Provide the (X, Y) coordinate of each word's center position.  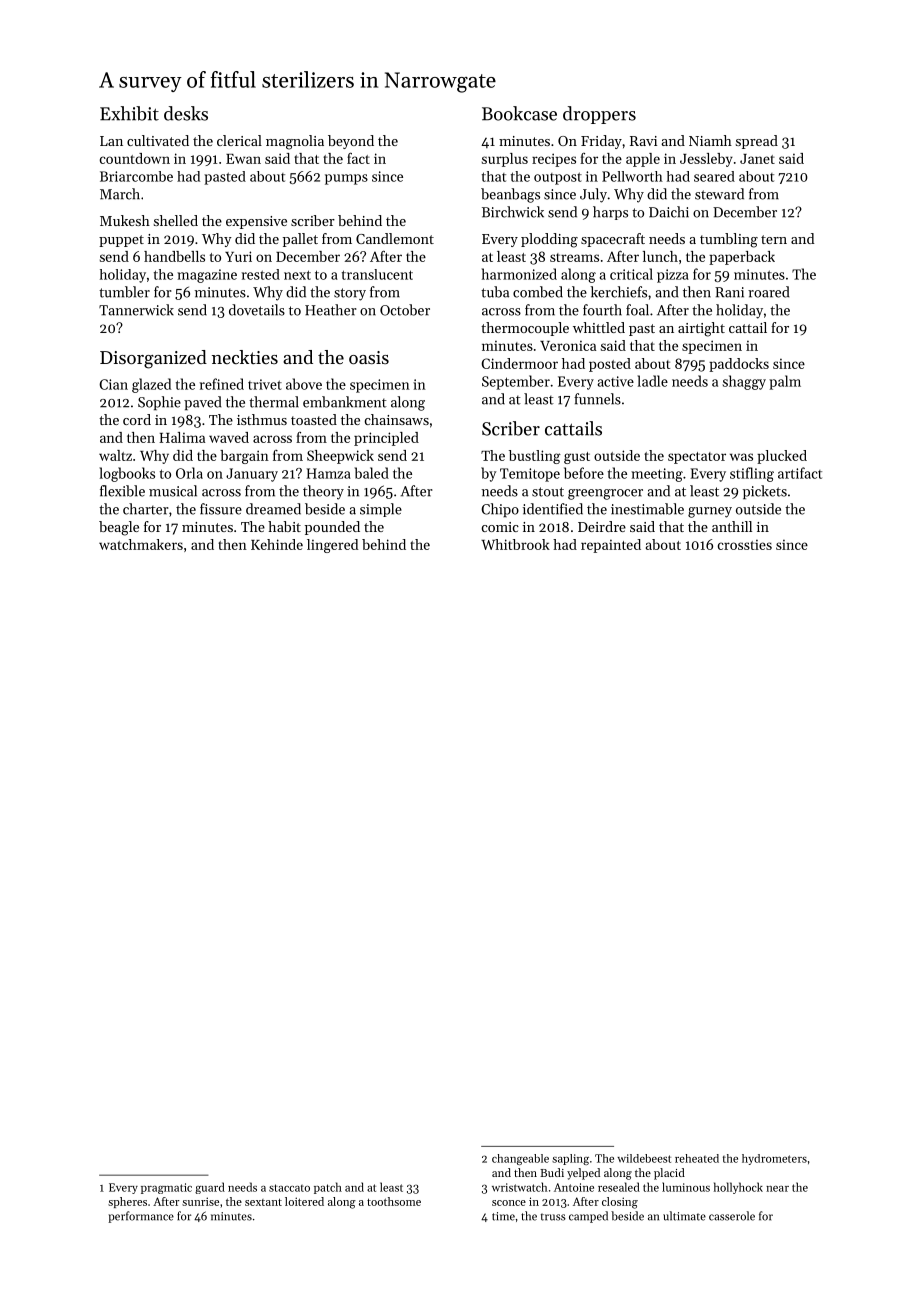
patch (328, 1188)
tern (774, 239)
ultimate (684, 1216)
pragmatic (166, 1188)
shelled (176, 220)
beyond (351, 142)
